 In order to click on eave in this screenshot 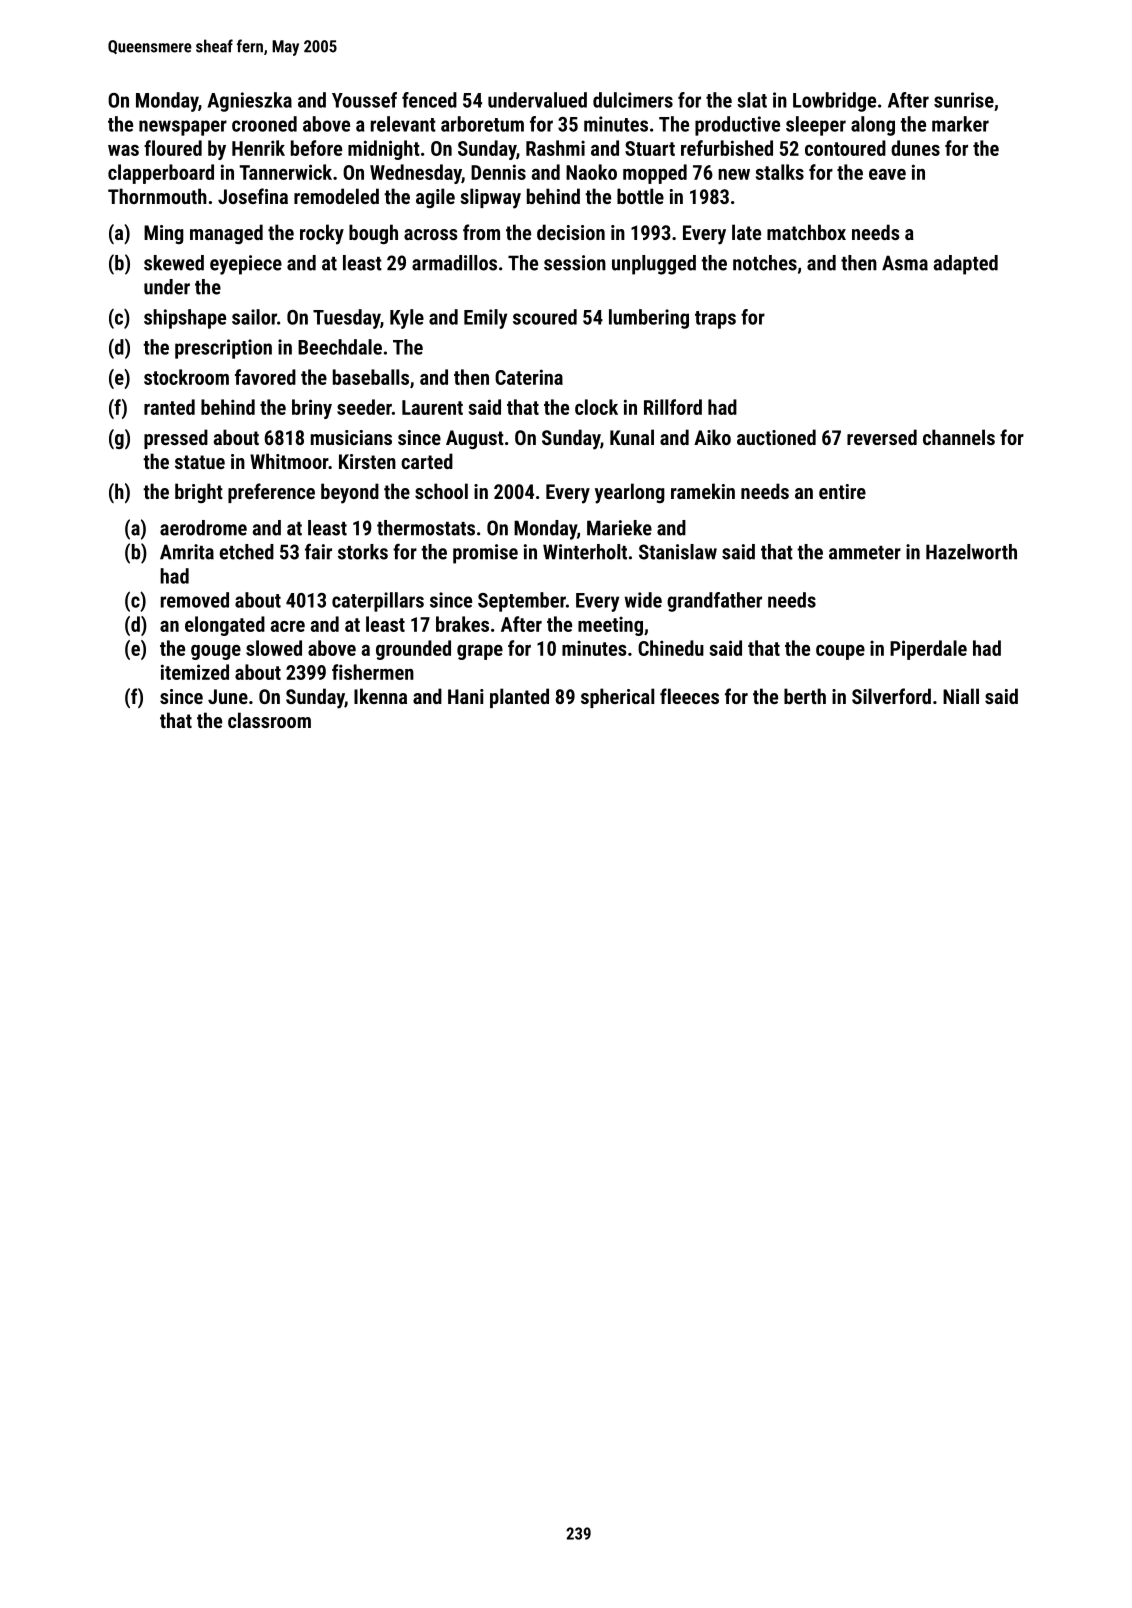, I will do `click(887, 174)`.
